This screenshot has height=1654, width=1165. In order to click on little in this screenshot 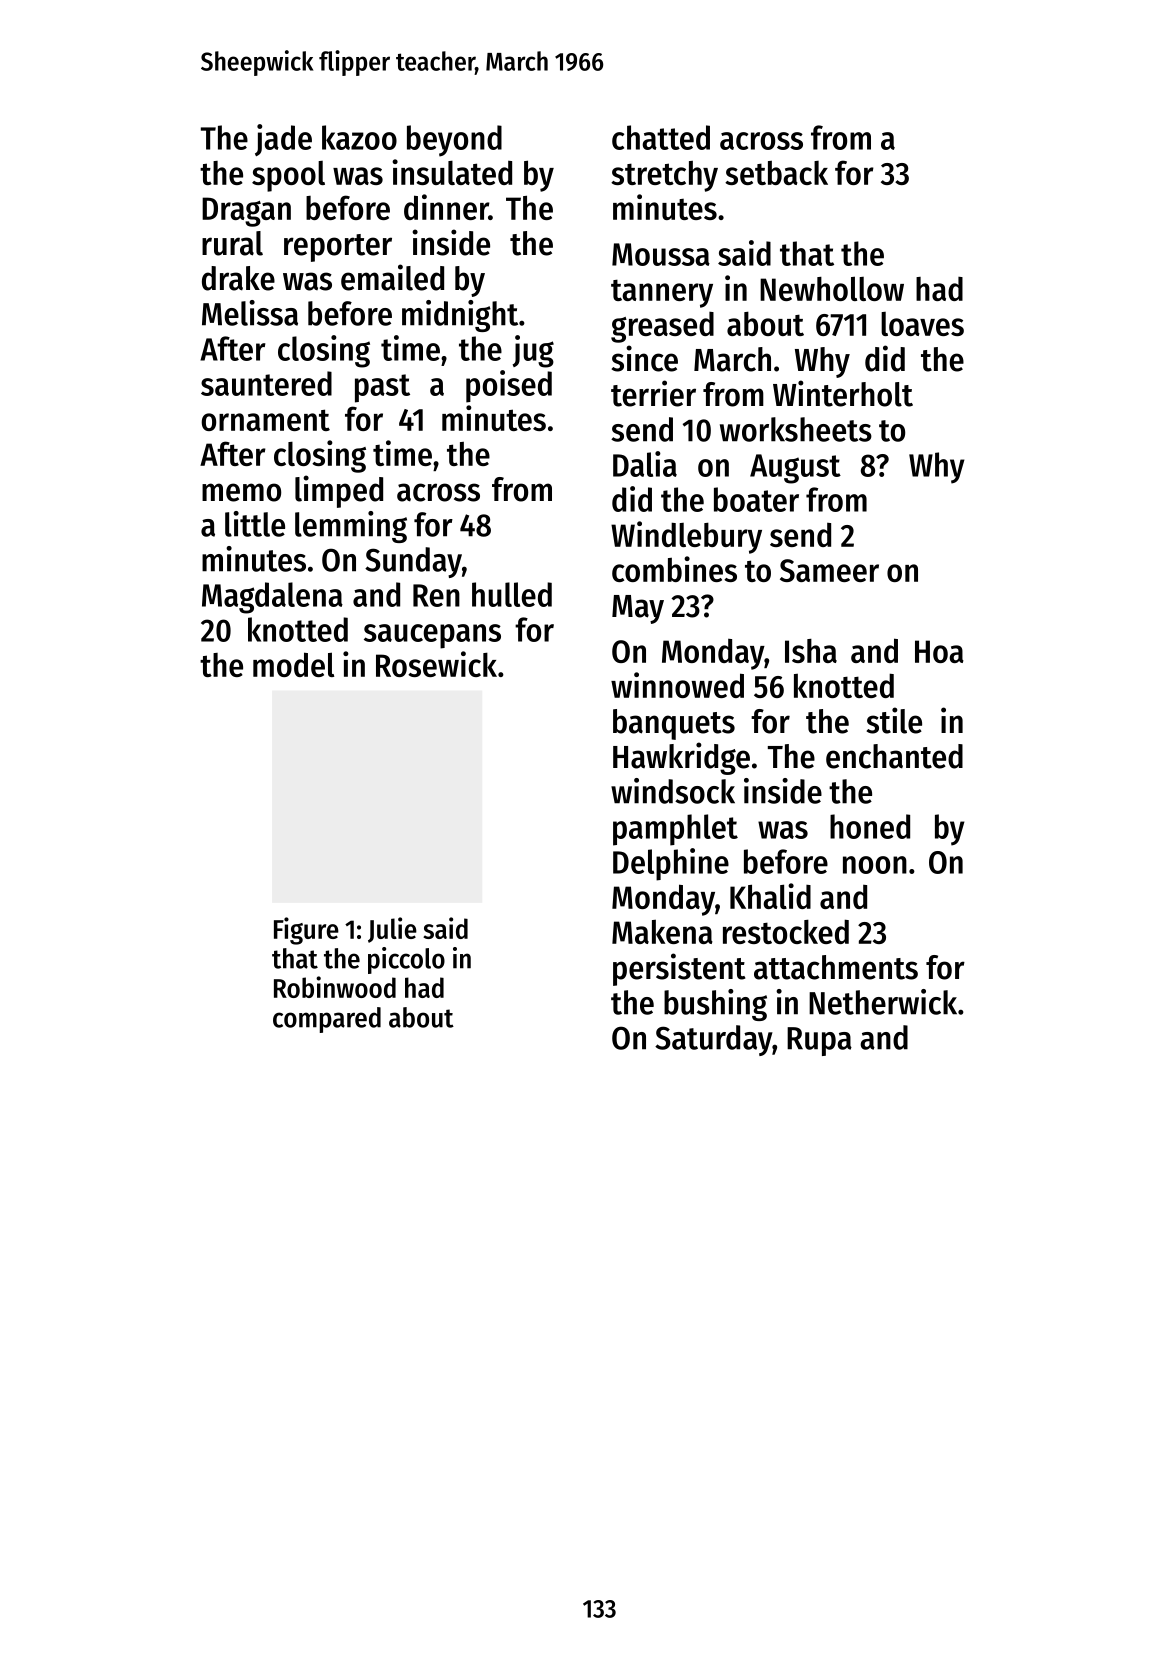, I will do `click(255, 524)`.
